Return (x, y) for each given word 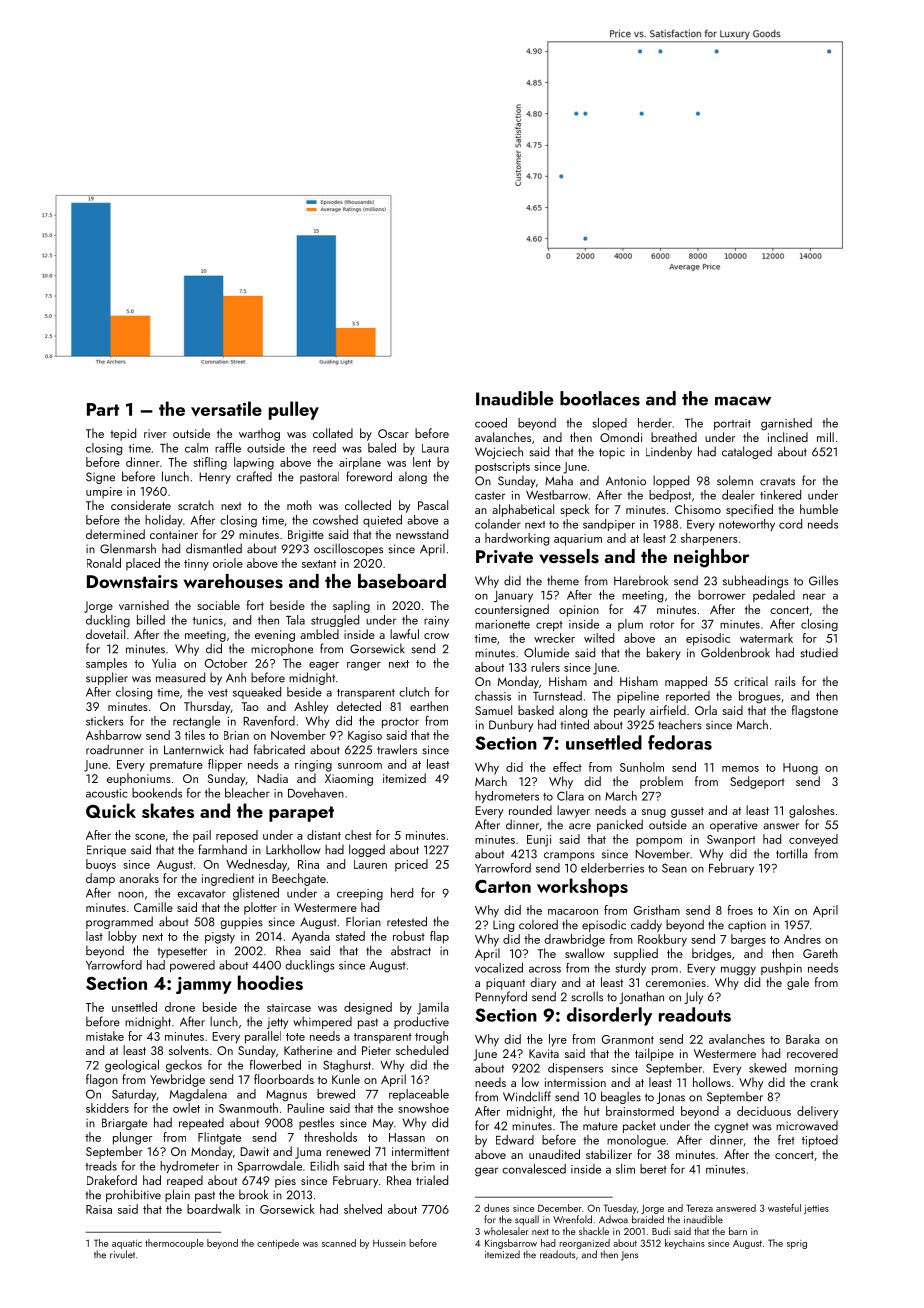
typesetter (182, 952)
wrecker (554, 638)
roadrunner (115, 749)
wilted (599, 638)
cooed (491, 423)
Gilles (823, 580)
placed (143, 564)
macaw (743, 401)
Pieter (376, 1050)
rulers (545, 667)
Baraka (802, 1039)
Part (103, 409)
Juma (308, 1153)
